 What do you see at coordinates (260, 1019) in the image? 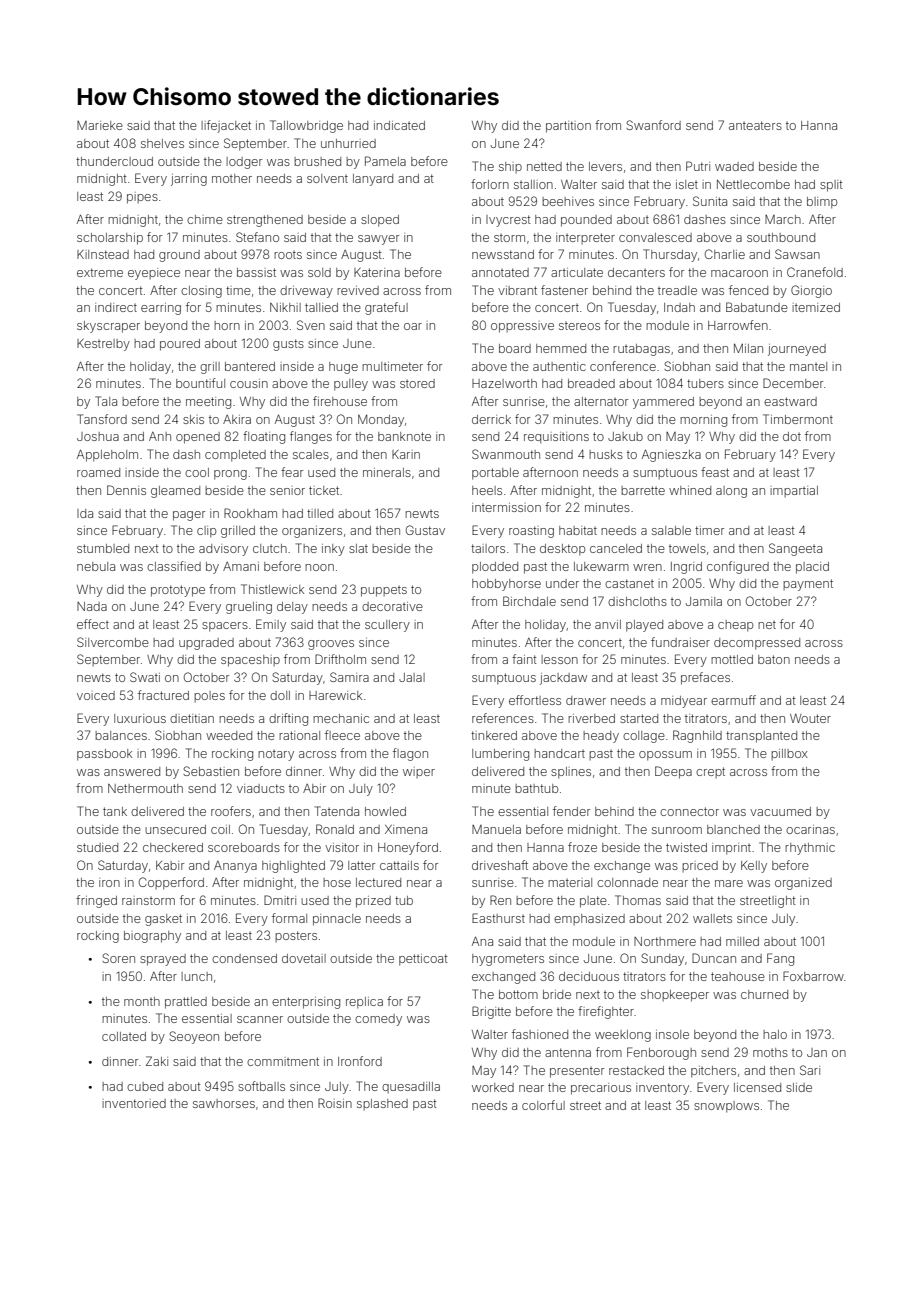
I see `scanner` at bounding box center [260, 1019].
